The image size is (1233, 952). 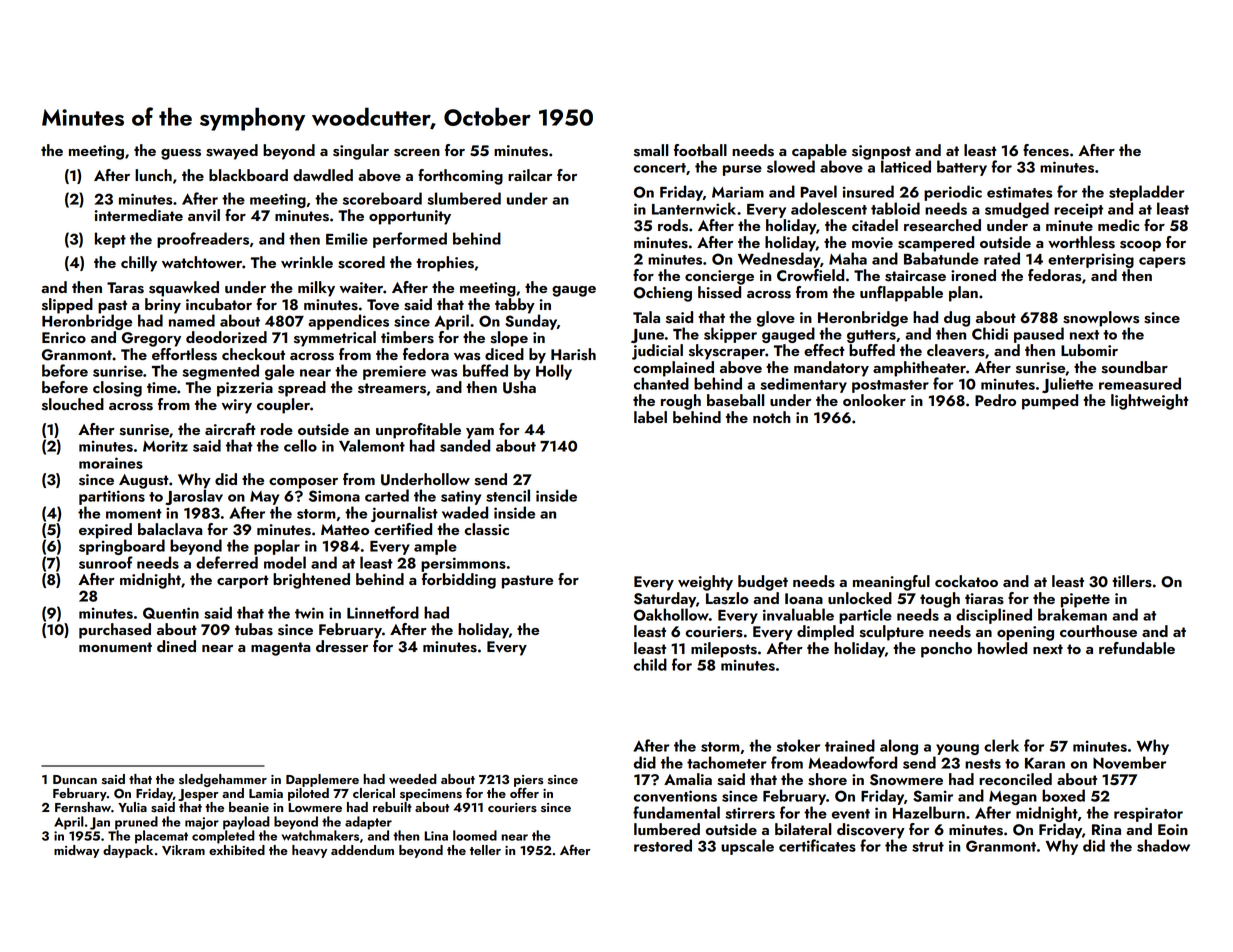 I want to click on daypack, so click(x=128, y=851).
